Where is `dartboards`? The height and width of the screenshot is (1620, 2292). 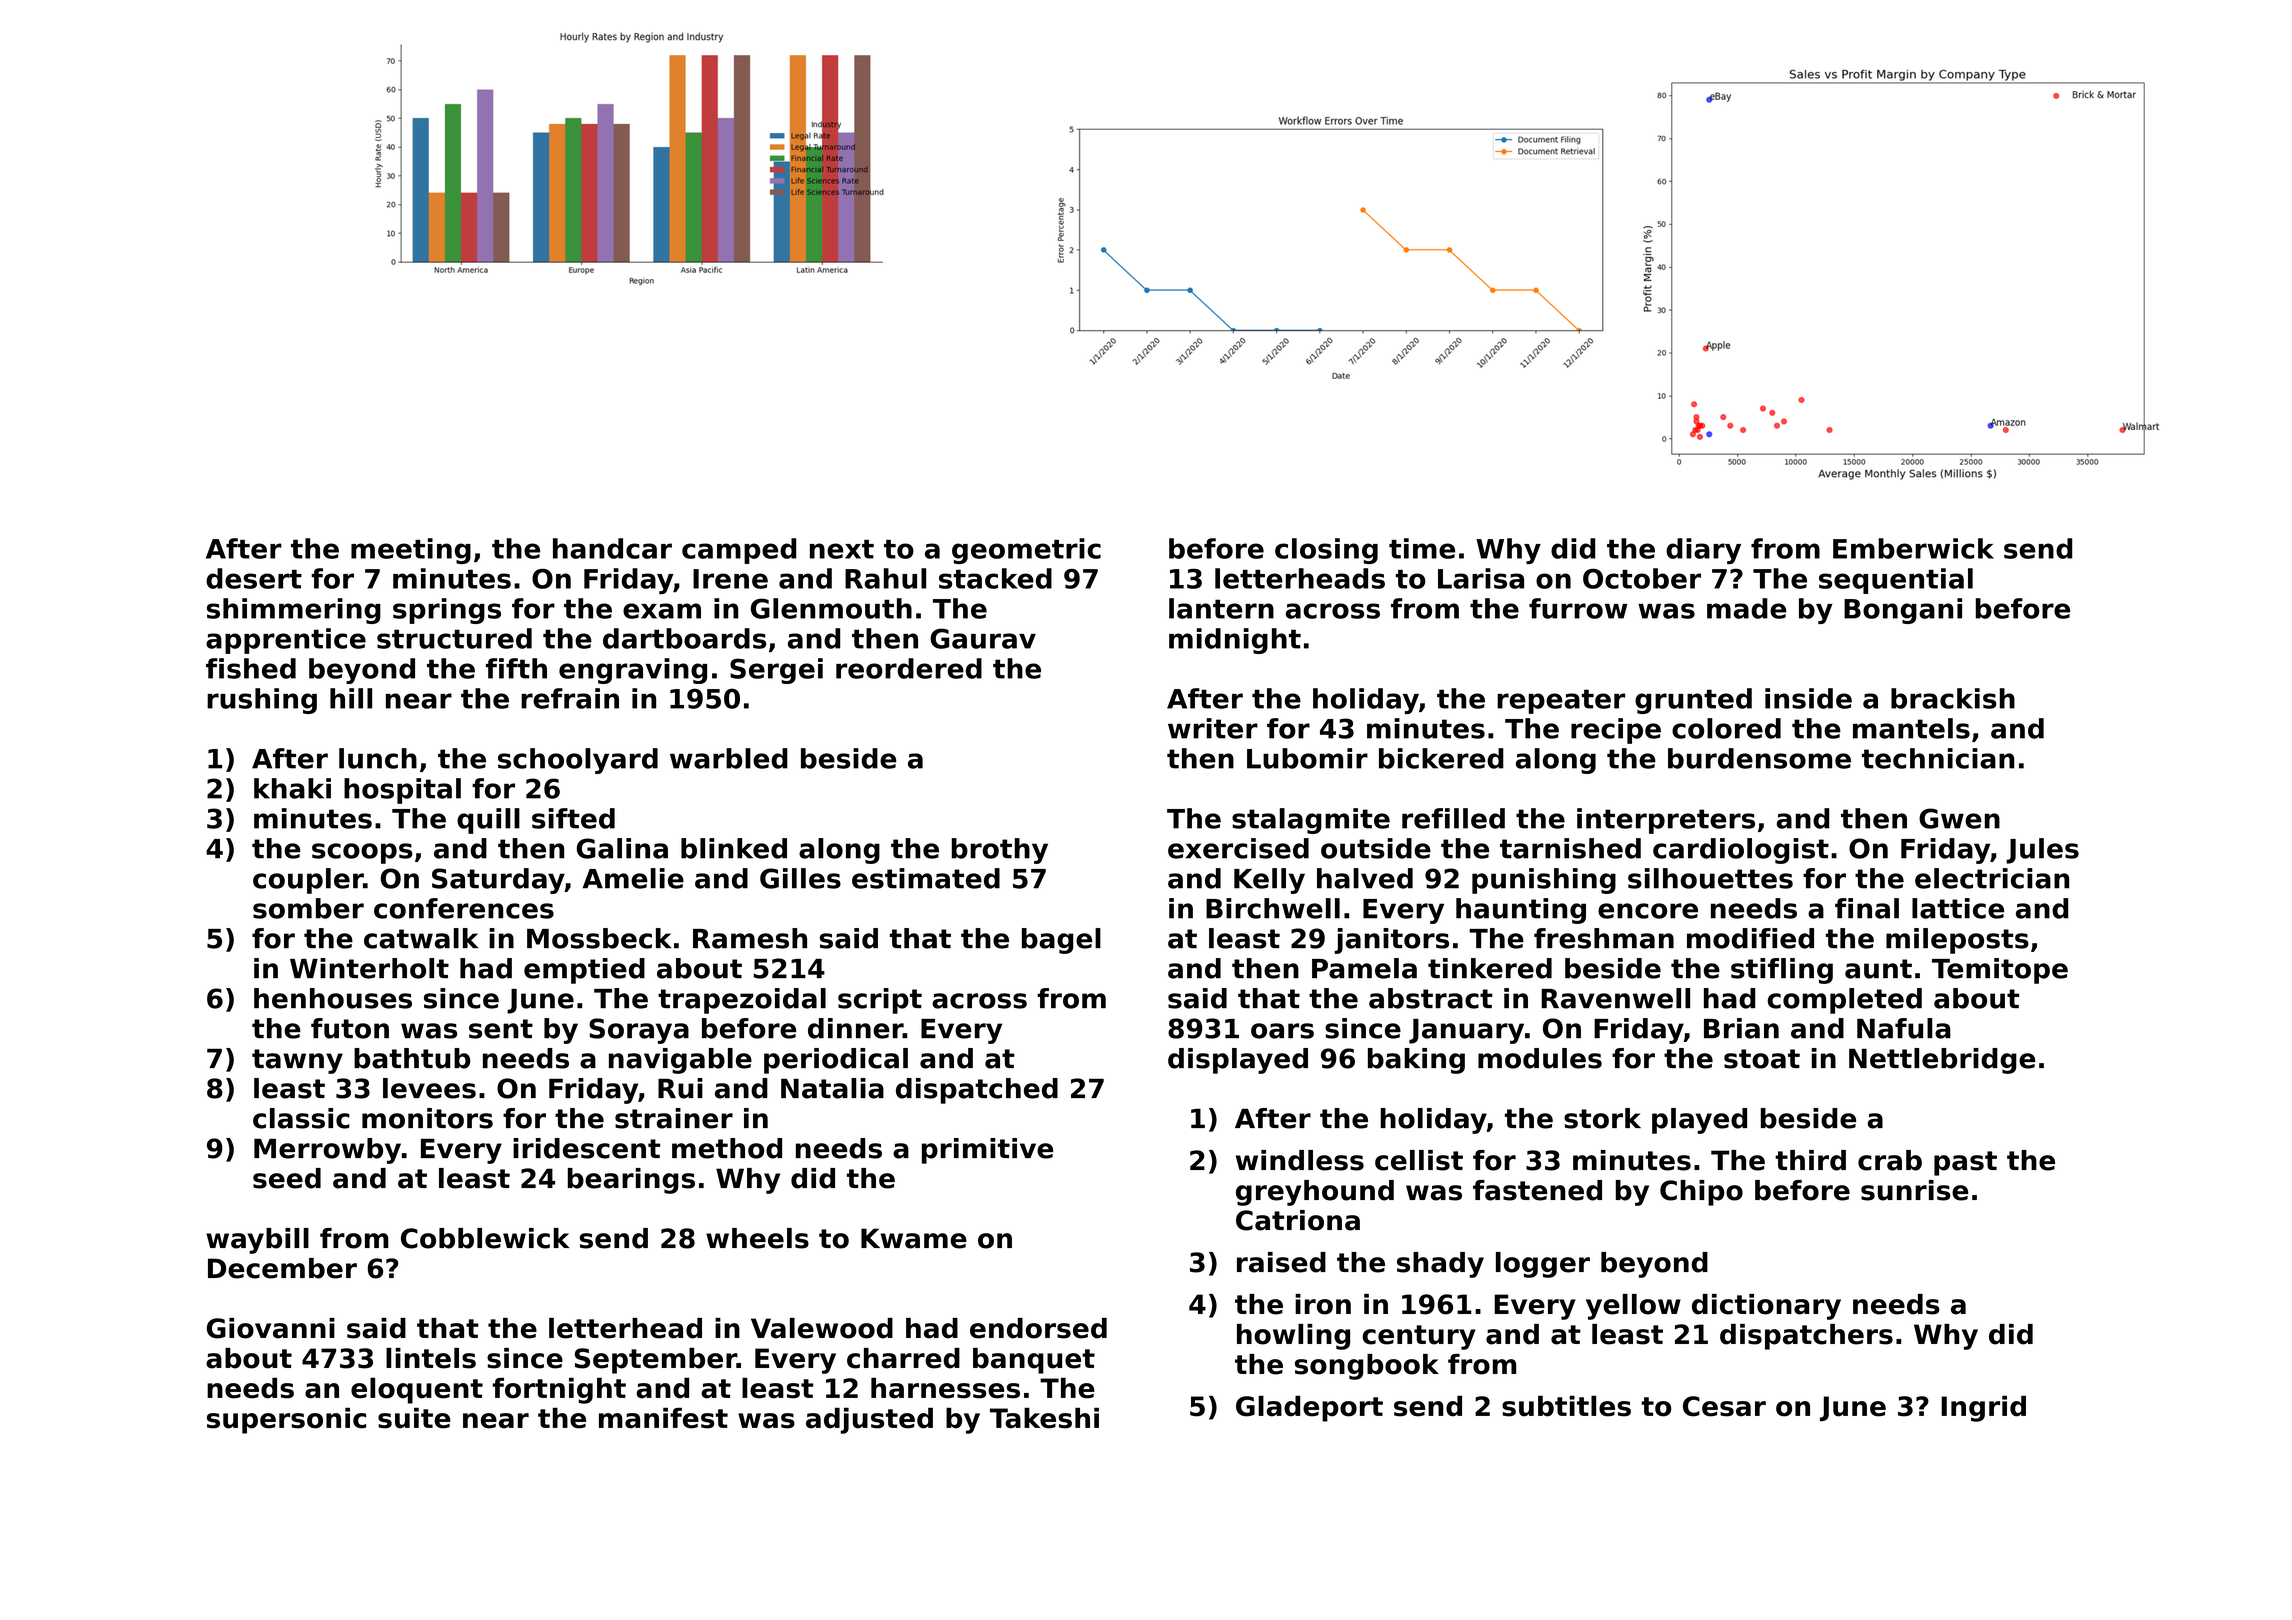
dartboards is located at coordinates (684, 638).
